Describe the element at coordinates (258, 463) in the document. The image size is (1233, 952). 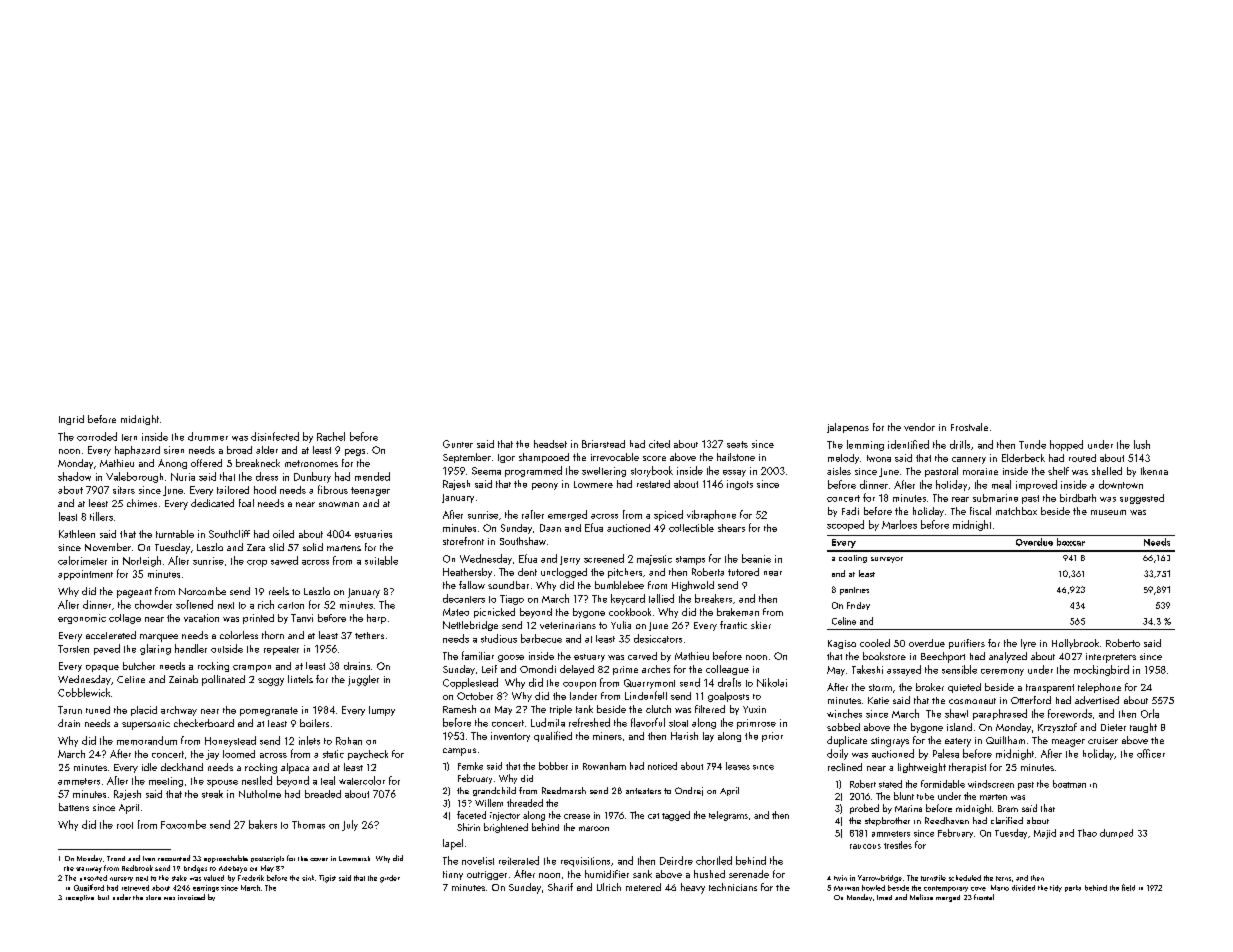
I see `breakneck` at that location.
